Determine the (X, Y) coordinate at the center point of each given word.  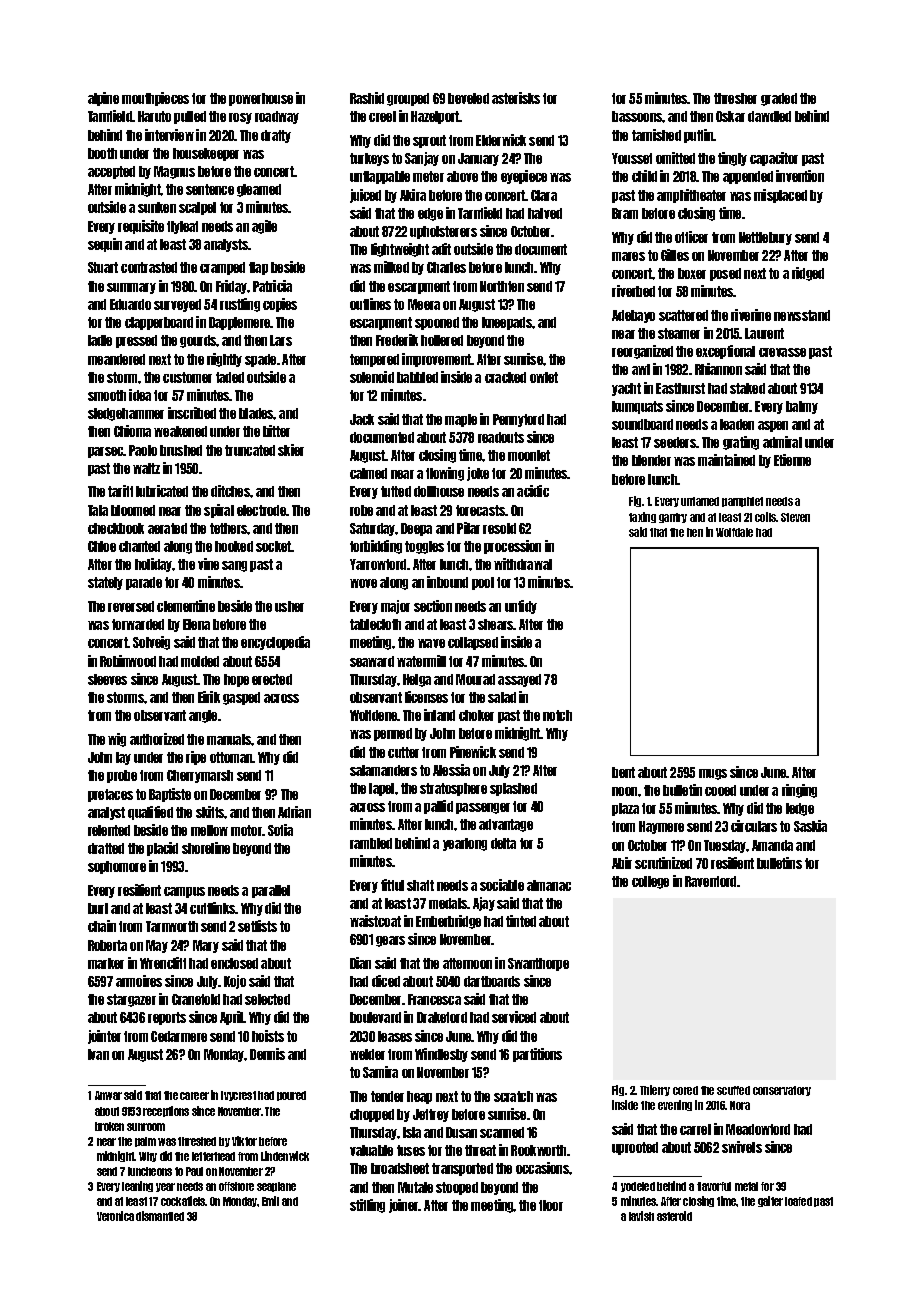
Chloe (102, 546)
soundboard (642, 424)
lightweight (400, 250)
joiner (404, 1206)
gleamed (259, 190)
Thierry (655, 1090)
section (433, 606)
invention (800, 176)
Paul (194, 1171)
